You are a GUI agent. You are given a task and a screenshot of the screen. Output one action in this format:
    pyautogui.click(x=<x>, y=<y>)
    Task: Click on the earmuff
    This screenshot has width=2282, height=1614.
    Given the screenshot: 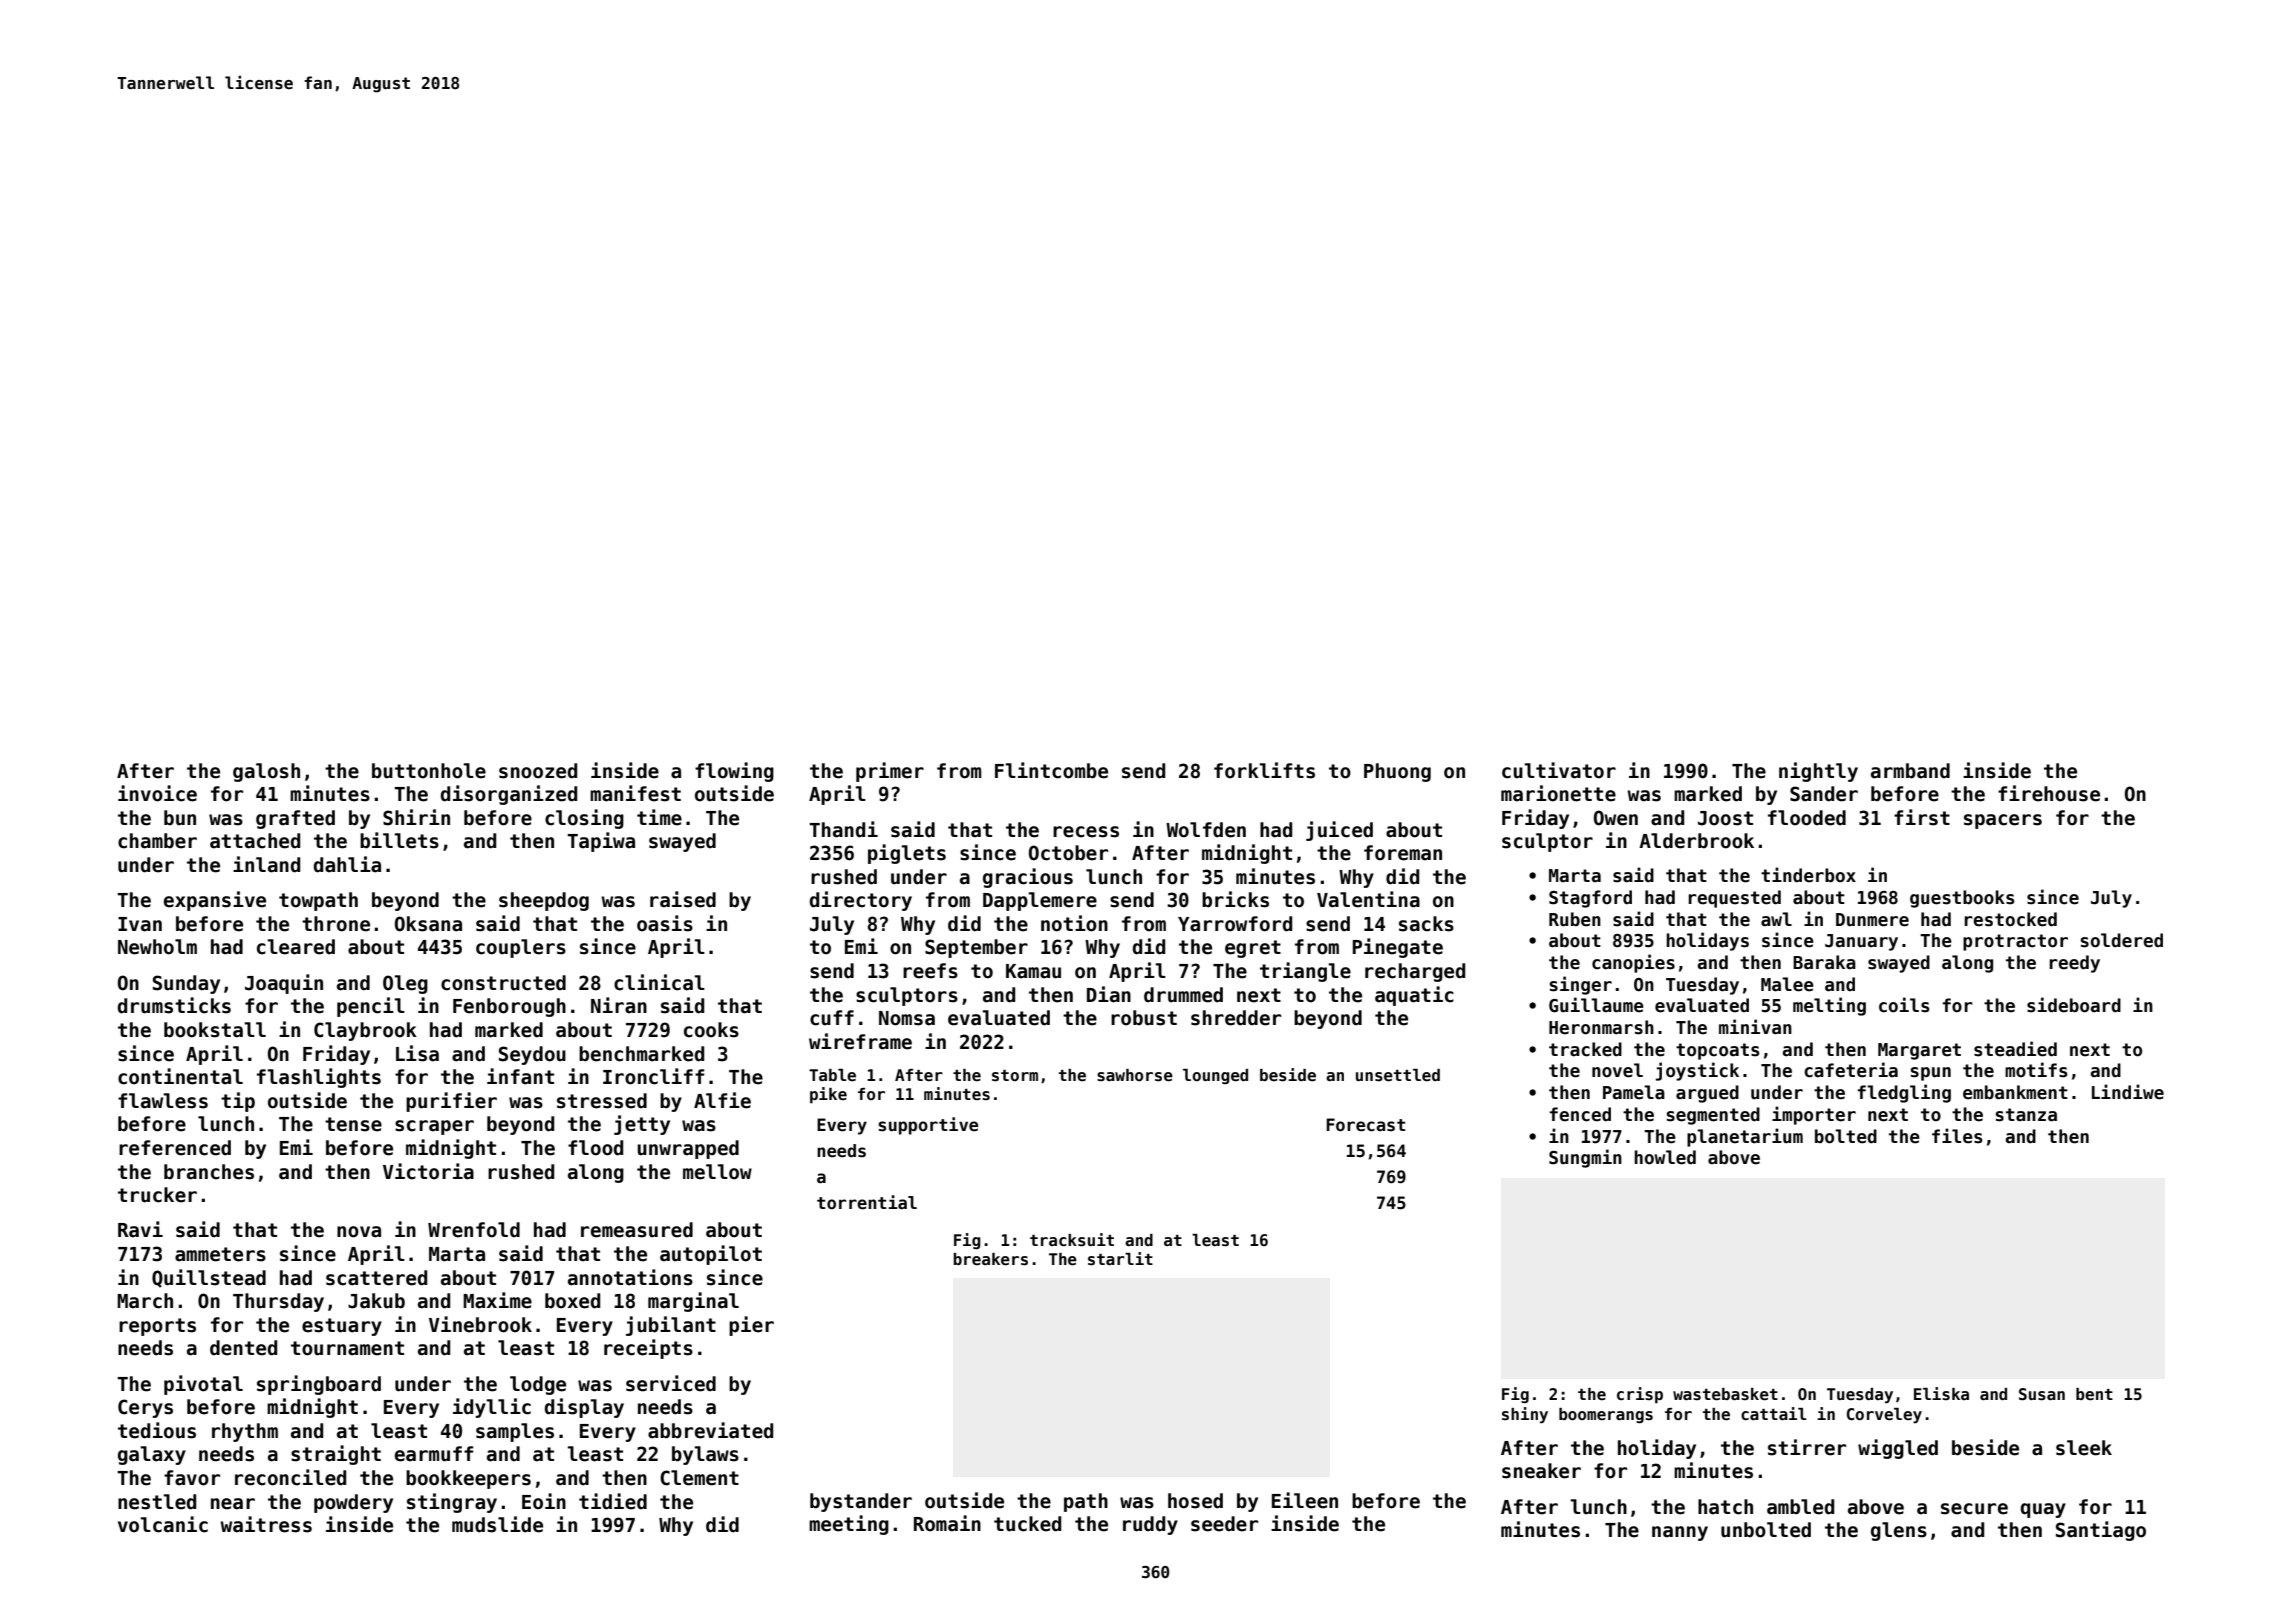 What is the action you would take?
    pyautogui.click(x=434, y=1454)
